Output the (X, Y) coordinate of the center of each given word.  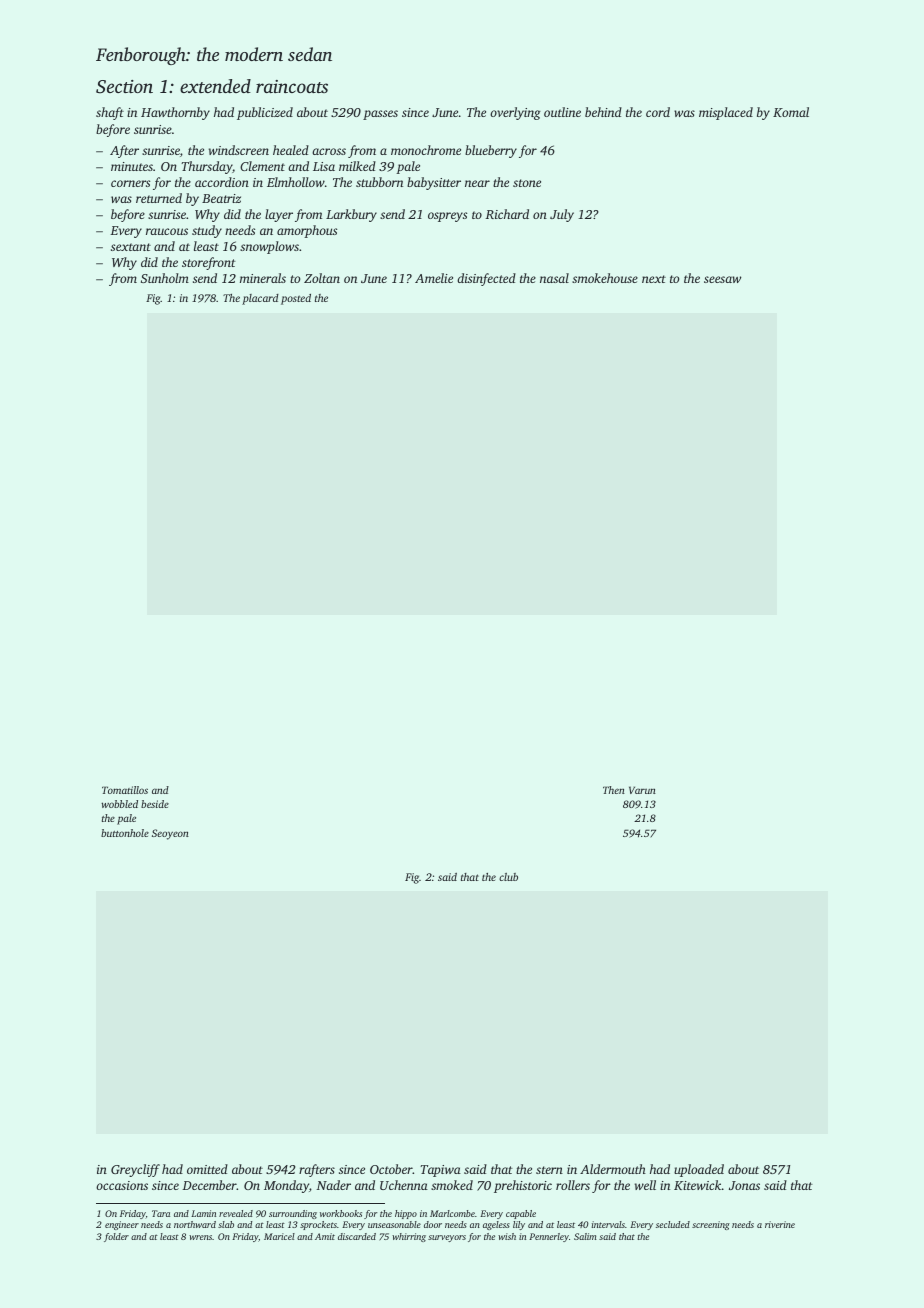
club (508, 877)
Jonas (744, 1185)
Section (124, 87)
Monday (286, 1186)
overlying (515, 113)
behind (603, 112)
